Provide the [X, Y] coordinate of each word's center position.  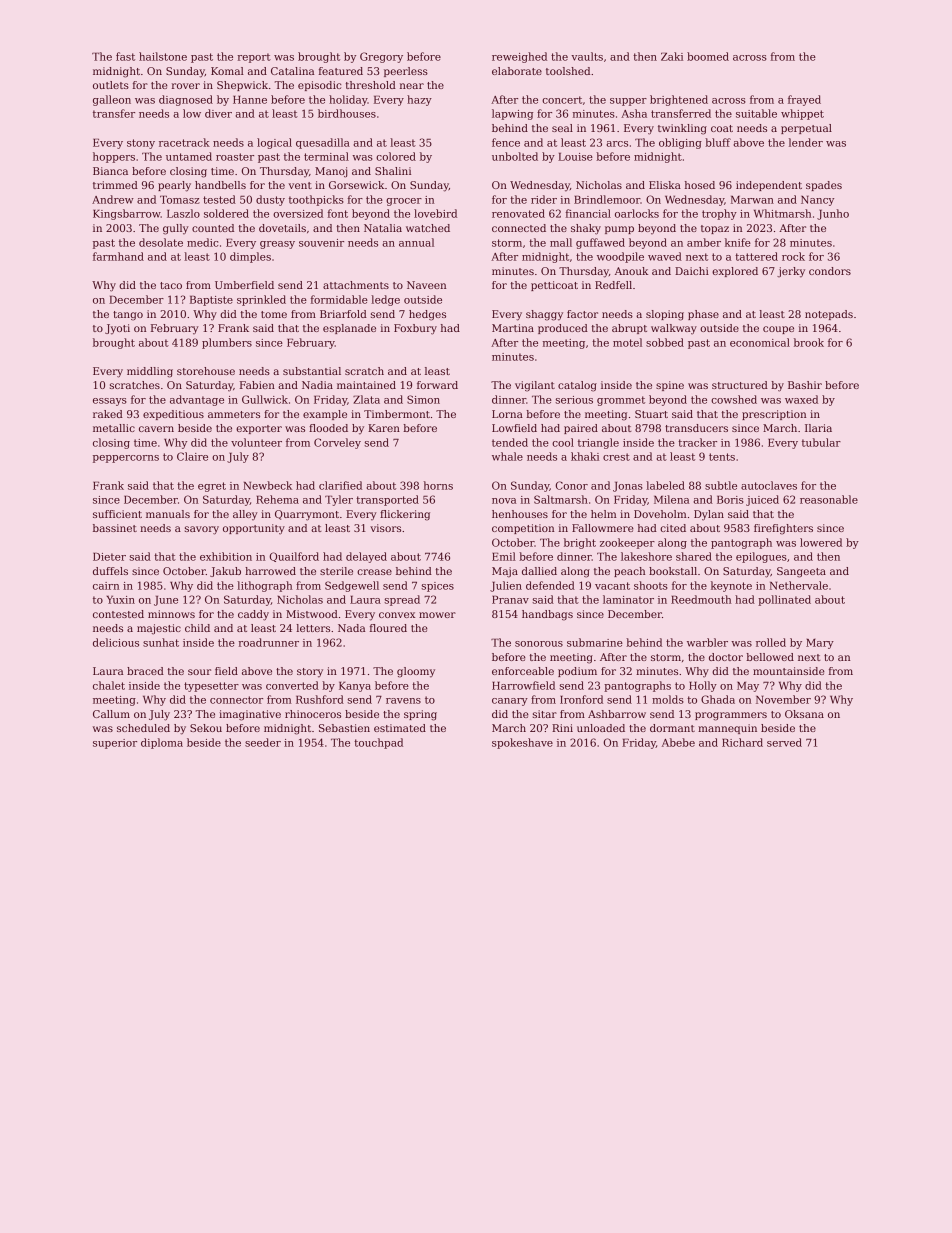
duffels [110, 571]
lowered [821, 542]
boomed [708, 56]
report [254, 58]
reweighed [519, 57]
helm [604, 514]
